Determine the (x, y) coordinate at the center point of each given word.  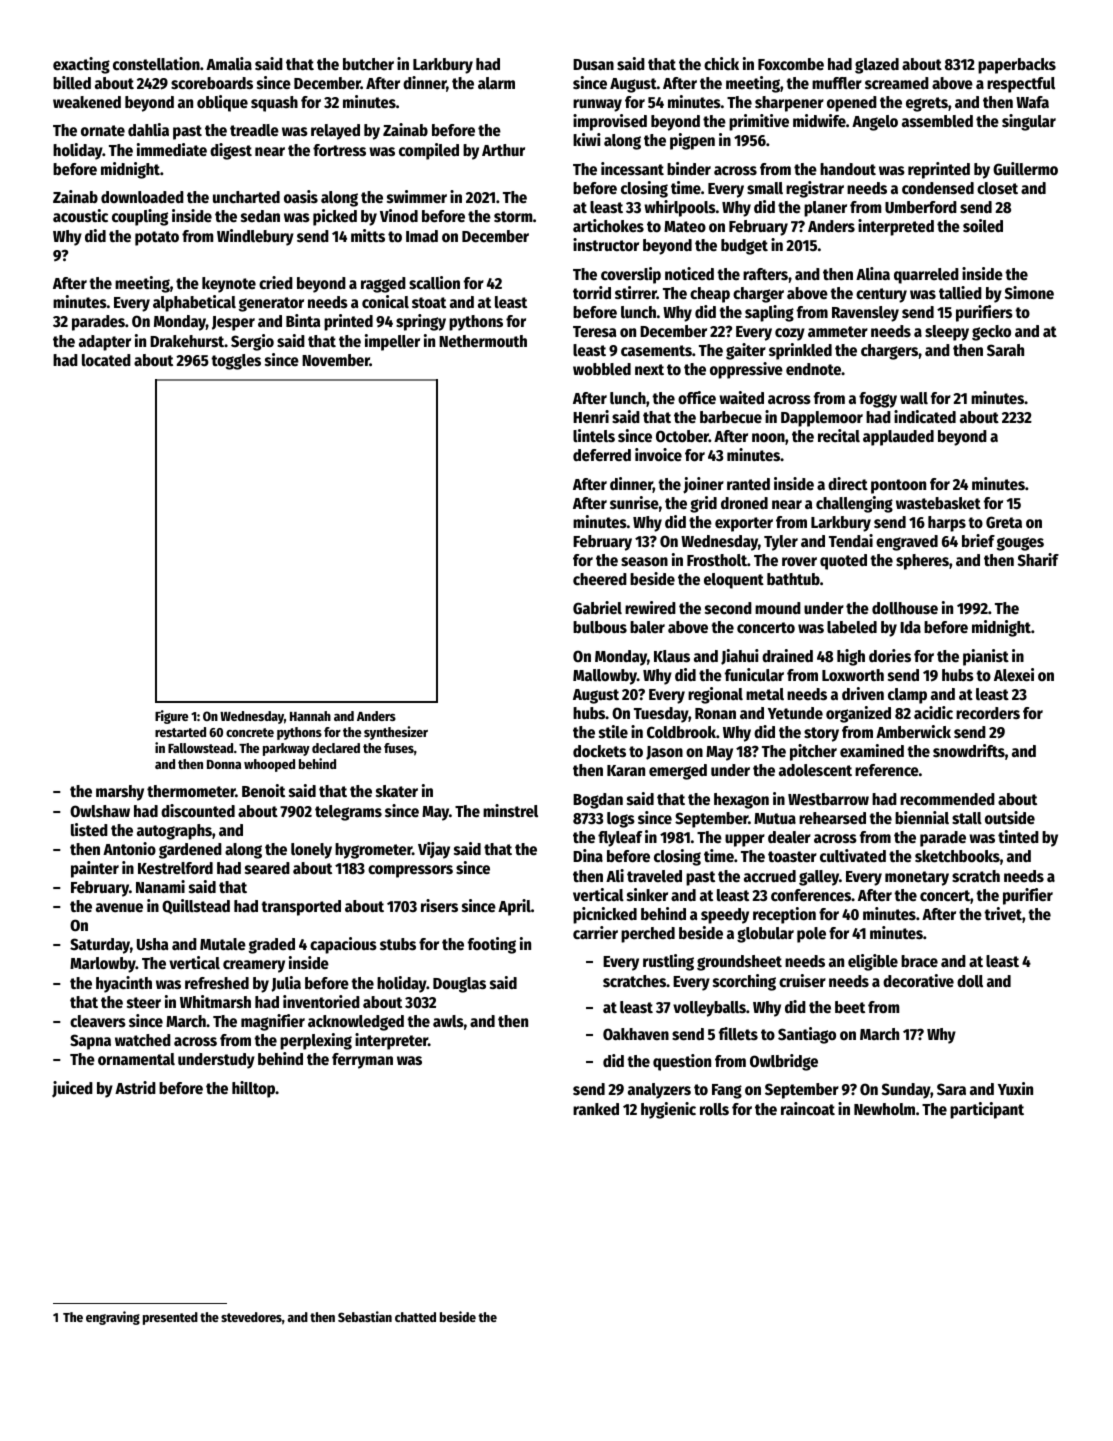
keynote (229, 285)
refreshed (217, 983)
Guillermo (1025, 169)
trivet (1003, 914)
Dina (588, 855)
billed (72, 83)
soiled (983, 226)
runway (597, 105)
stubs (398, 944)
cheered (600, 579)
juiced (72, 1089)
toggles (236, 362)
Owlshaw (100, 811)
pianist (986, 657)
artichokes (608, 226)
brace (919, 961)
